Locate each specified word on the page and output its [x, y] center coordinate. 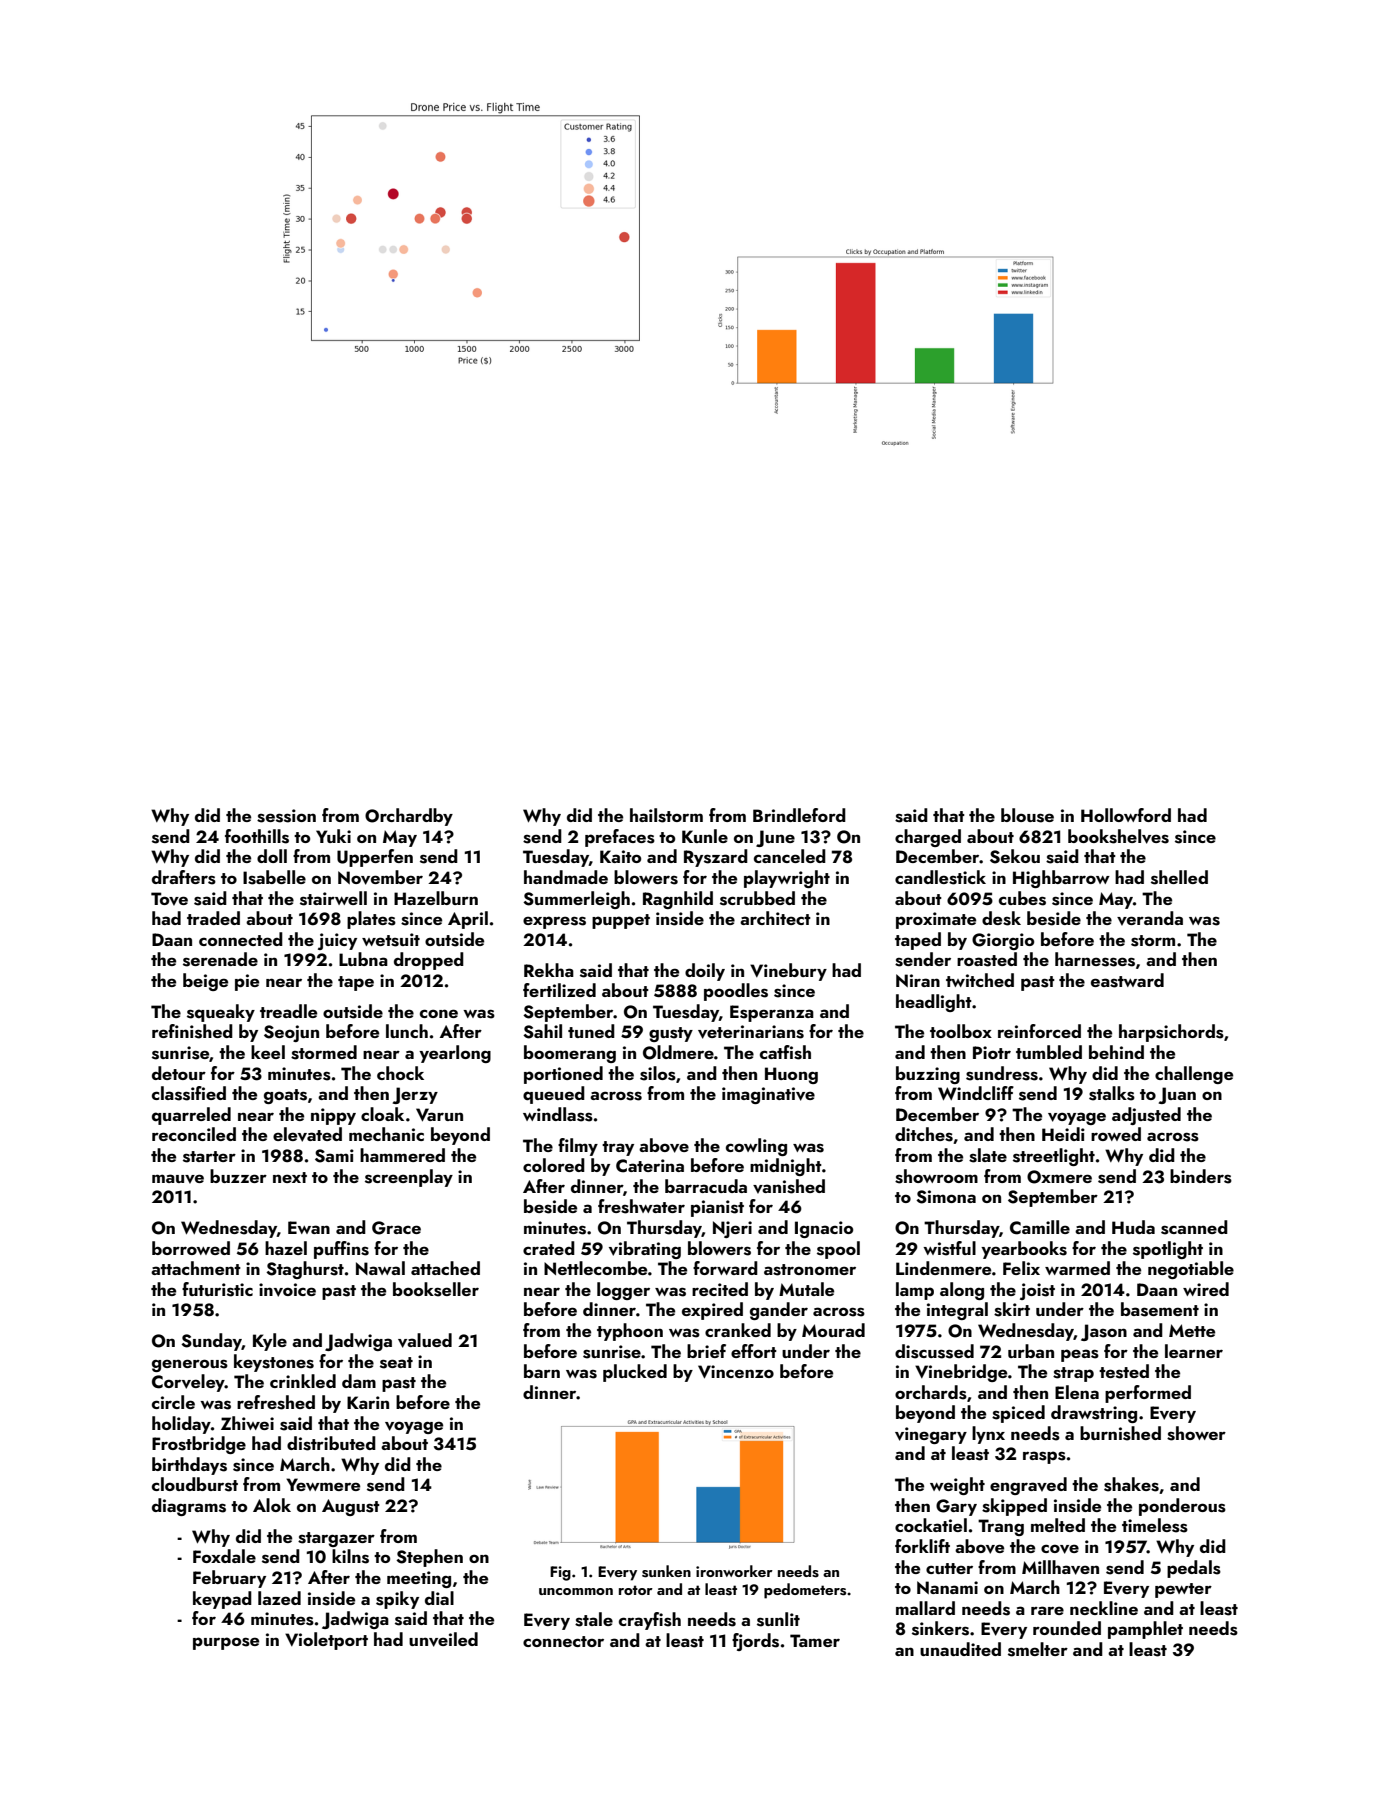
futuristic [217, 1289]
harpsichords [1171, 1033]
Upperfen [375, 858]
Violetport [326, 1641]
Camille [1040, 1227]
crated [549, 1248]
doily [705, 972]
